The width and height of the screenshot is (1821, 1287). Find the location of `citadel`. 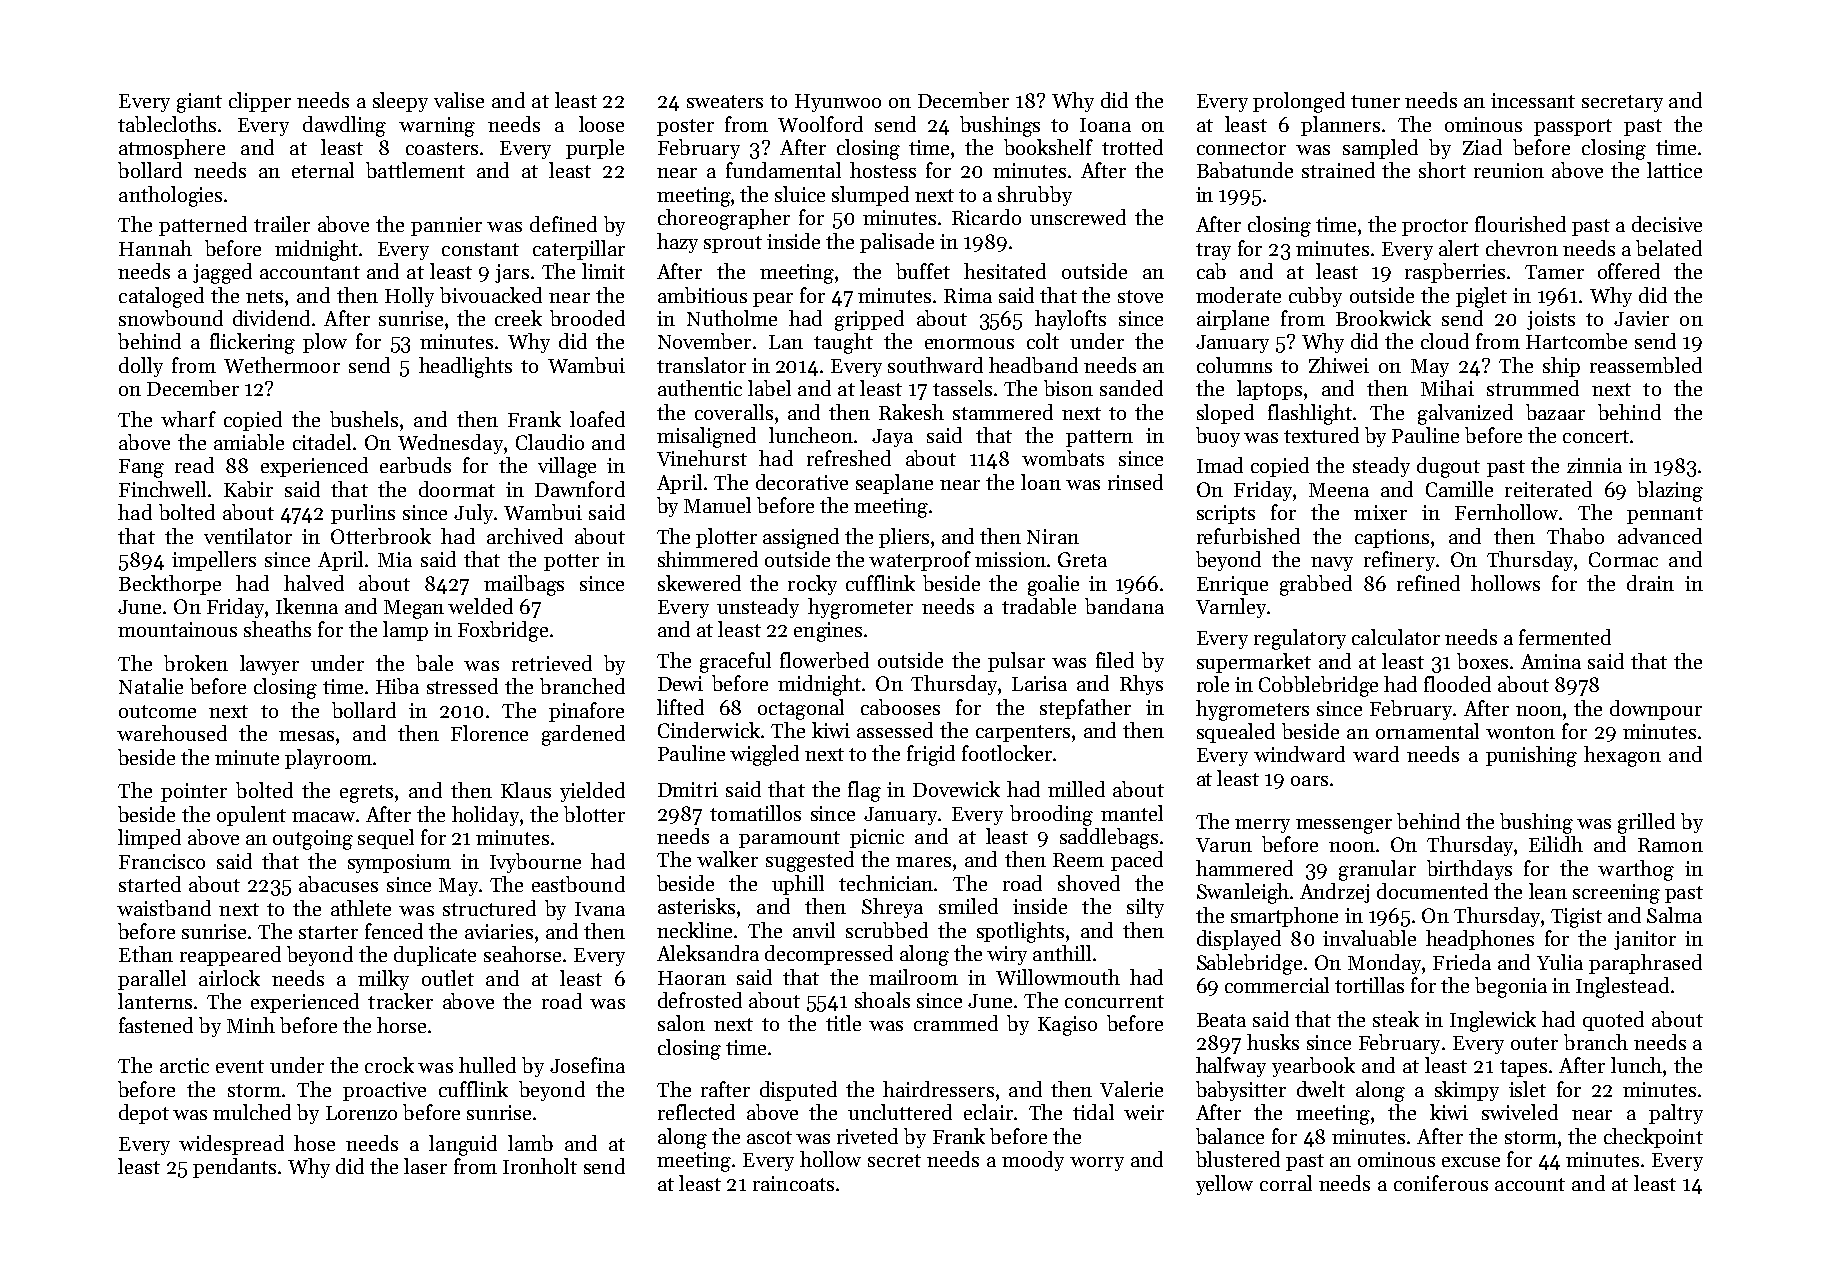

citadel is located at coordinates (322, 442).
